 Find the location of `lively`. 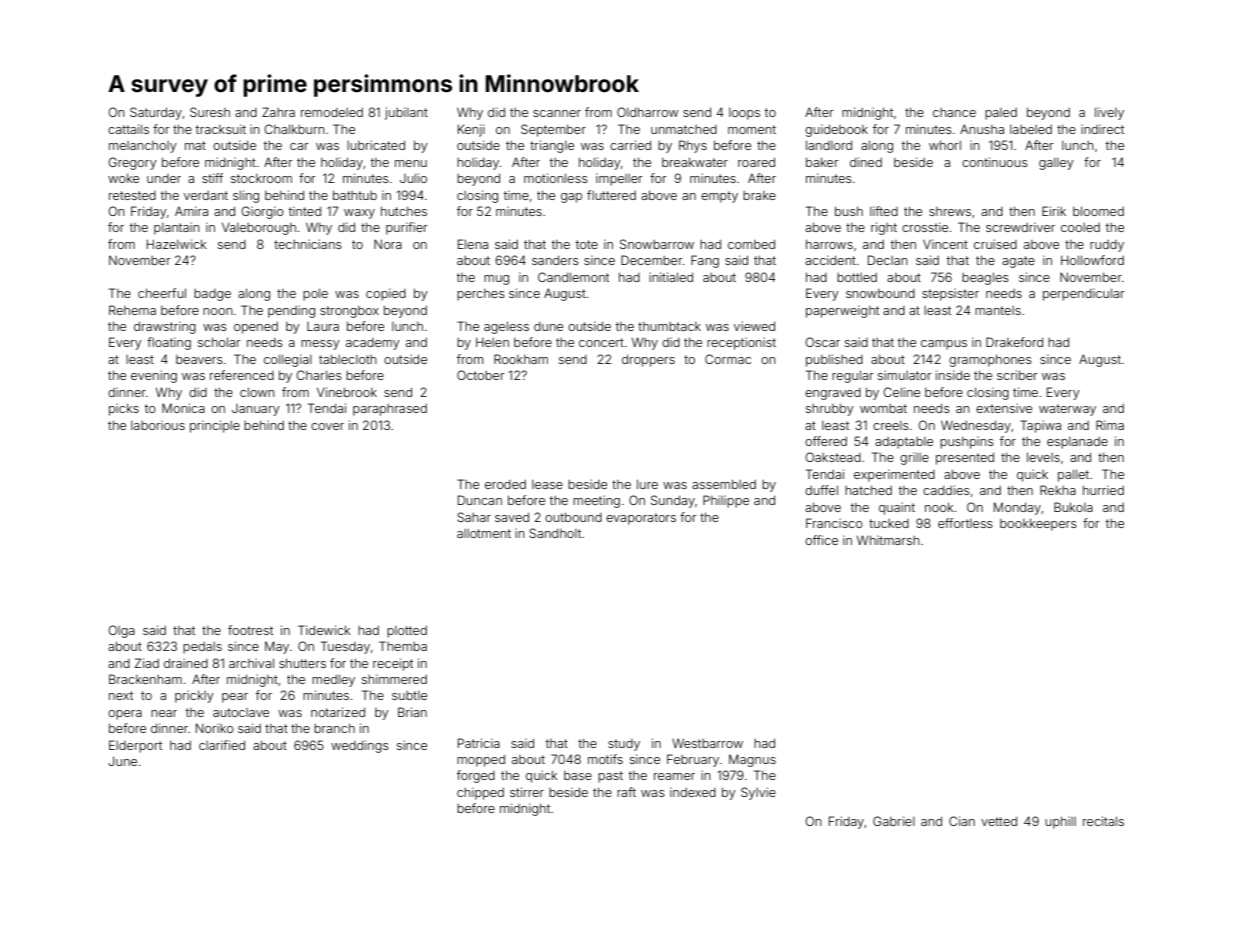

lively is located at coordinates (1109, 113).
